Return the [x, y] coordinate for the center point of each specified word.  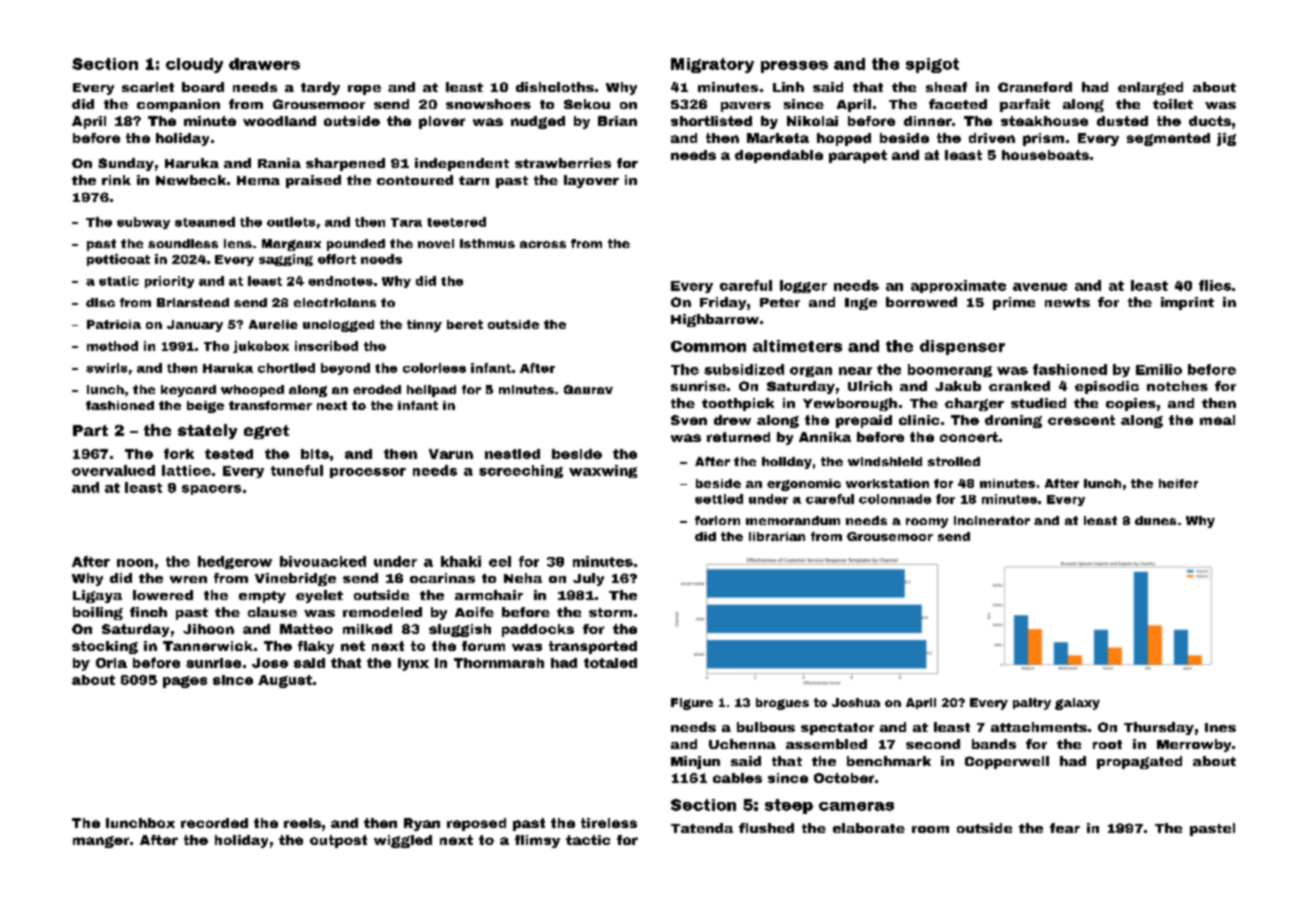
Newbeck [191, 180]
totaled [610, 663]
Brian [617, 121]
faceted [958, 104]
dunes [1155, 520]
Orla [111, 663]
